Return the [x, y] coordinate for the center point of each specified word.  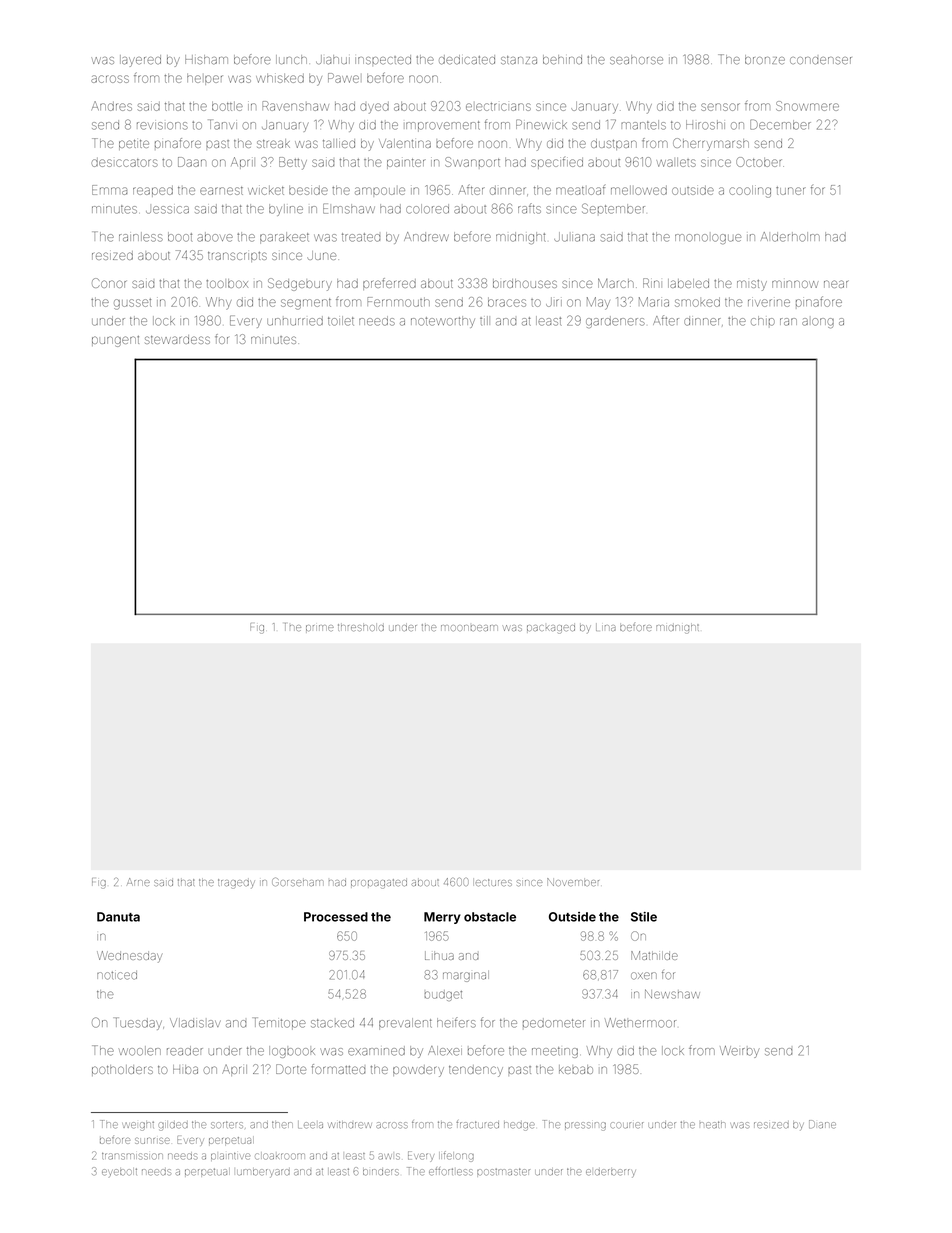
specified [557, 163]
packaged [551, 629]
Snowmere [807, 106]
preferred [389, 284]
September [613, 208]
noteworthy [443, 322]
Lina [606, 628]
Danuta [118, 917]
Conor [109, 283]
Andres [112, 106]
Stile [644, 917]
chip [763, 321]
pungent [115, 341]
